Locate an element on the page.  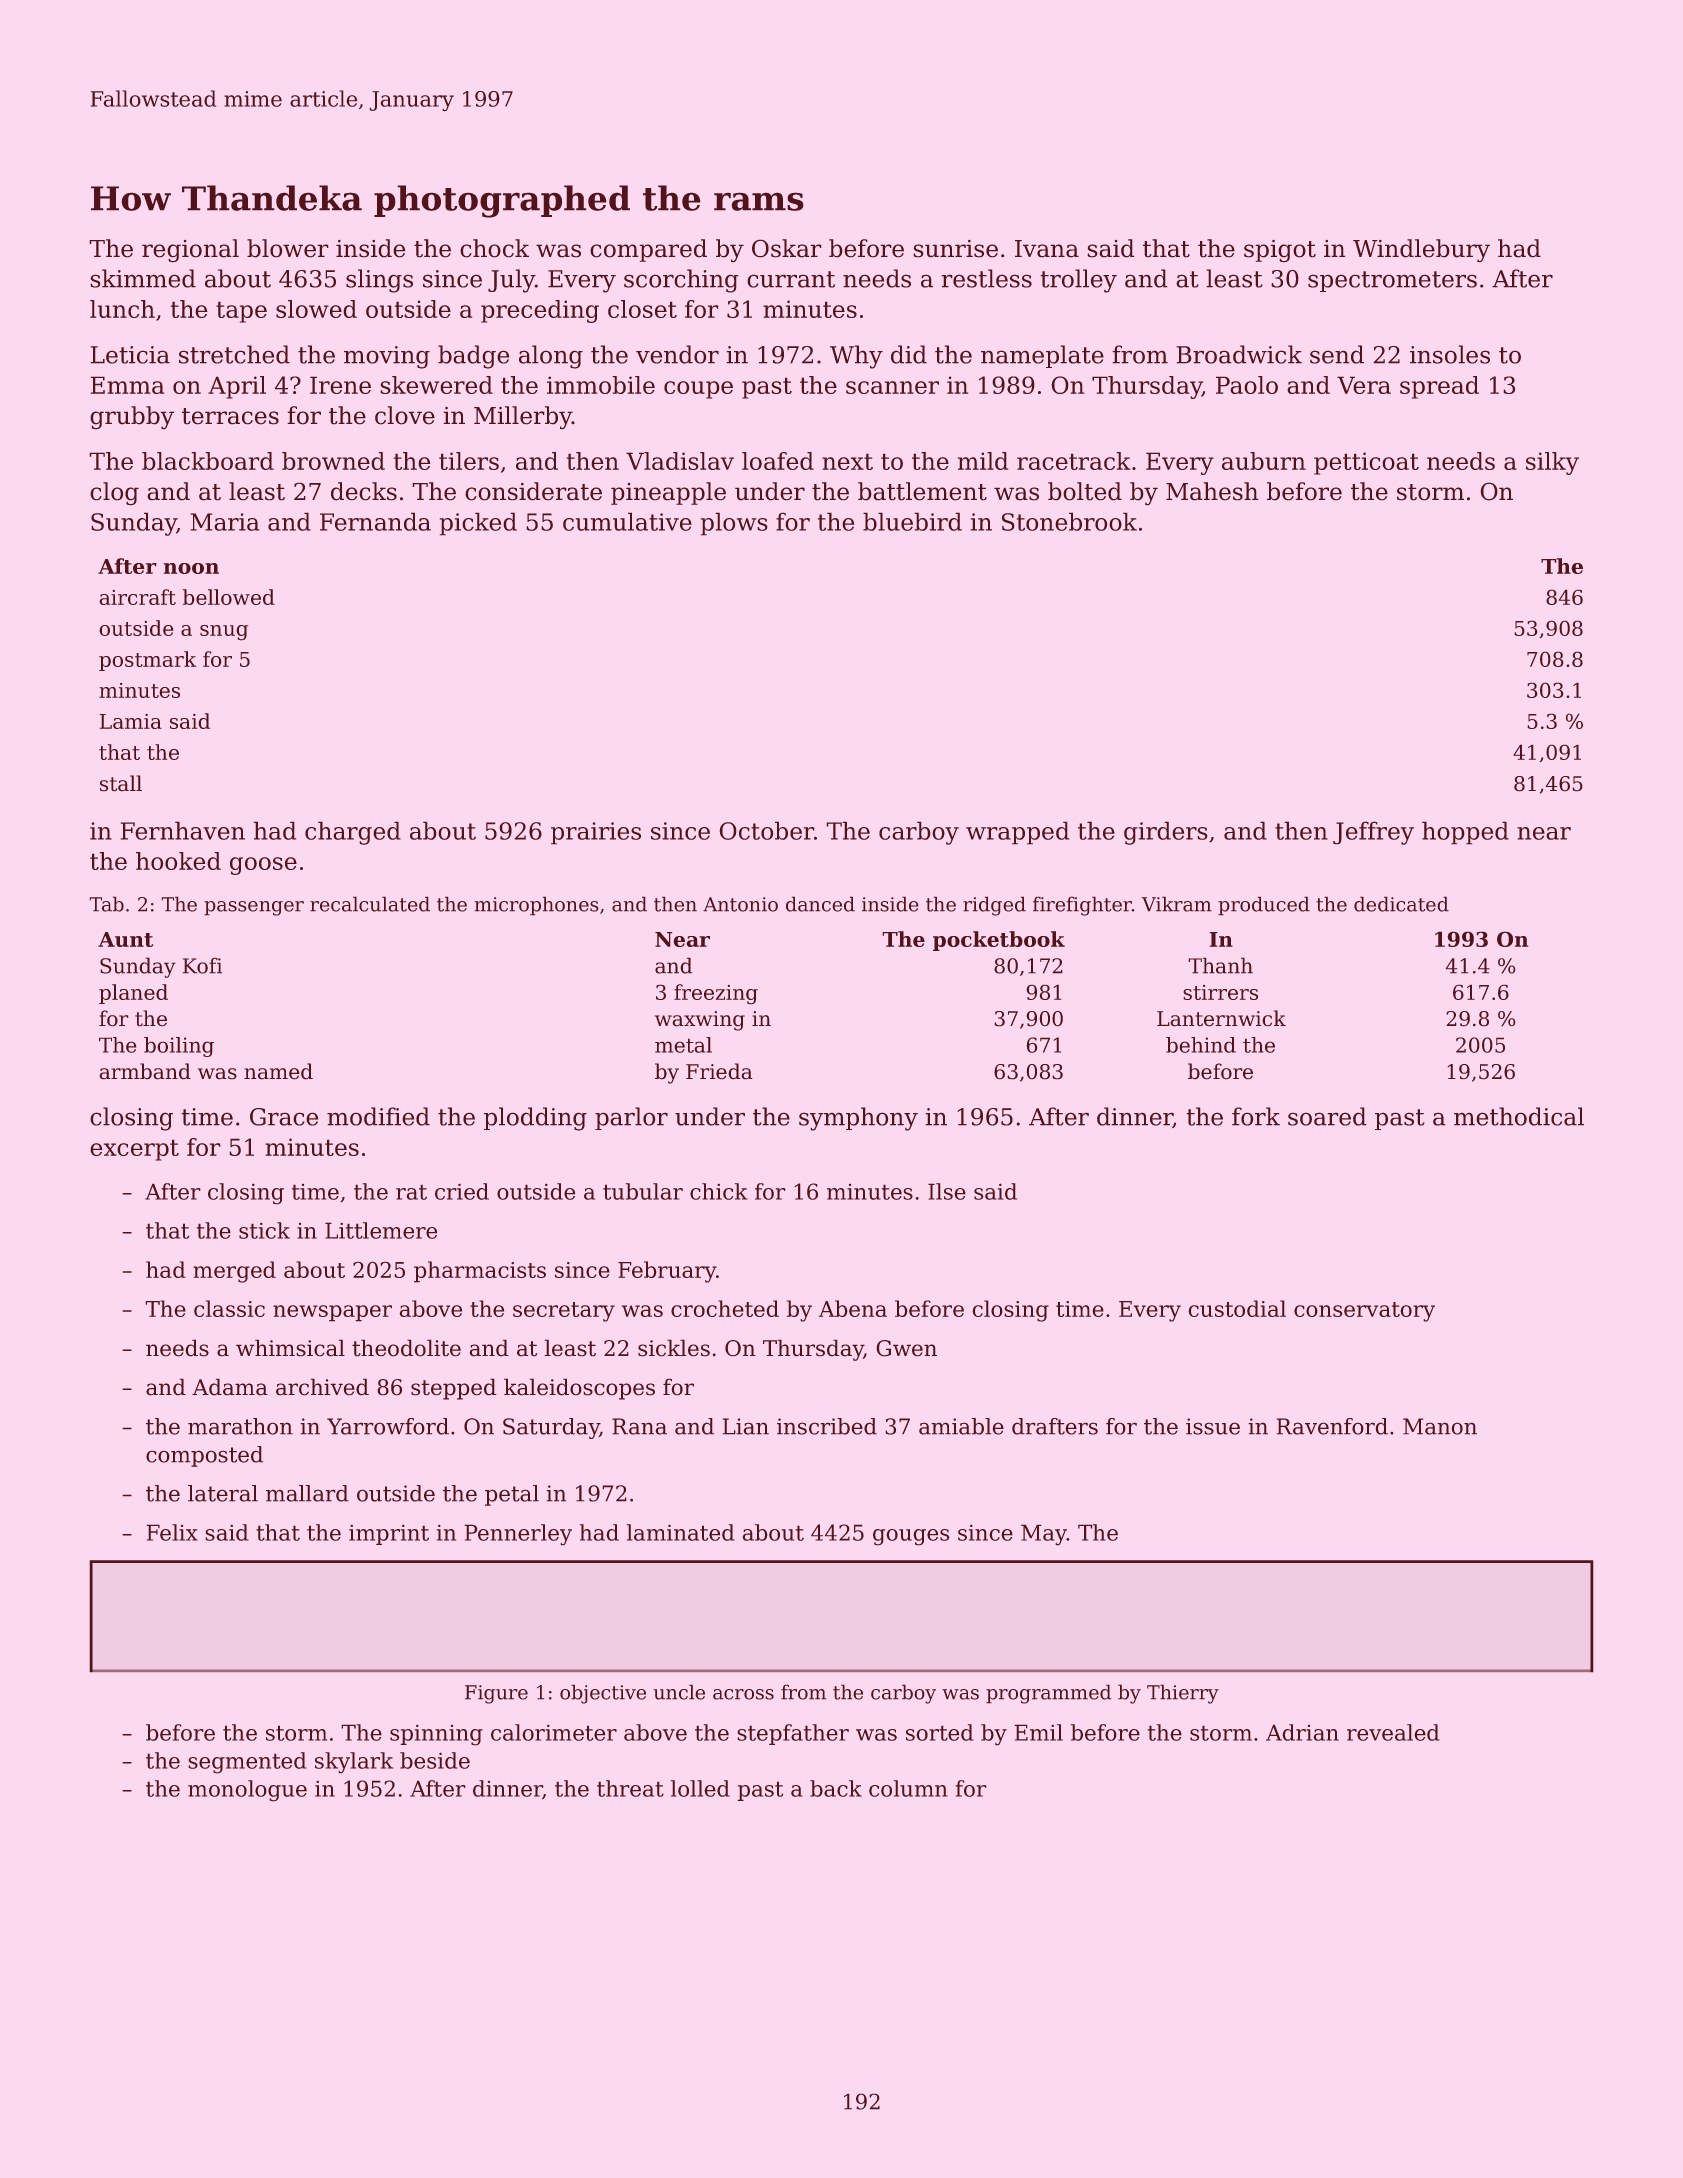
Emil is located at coordinates (1038, 1732).
